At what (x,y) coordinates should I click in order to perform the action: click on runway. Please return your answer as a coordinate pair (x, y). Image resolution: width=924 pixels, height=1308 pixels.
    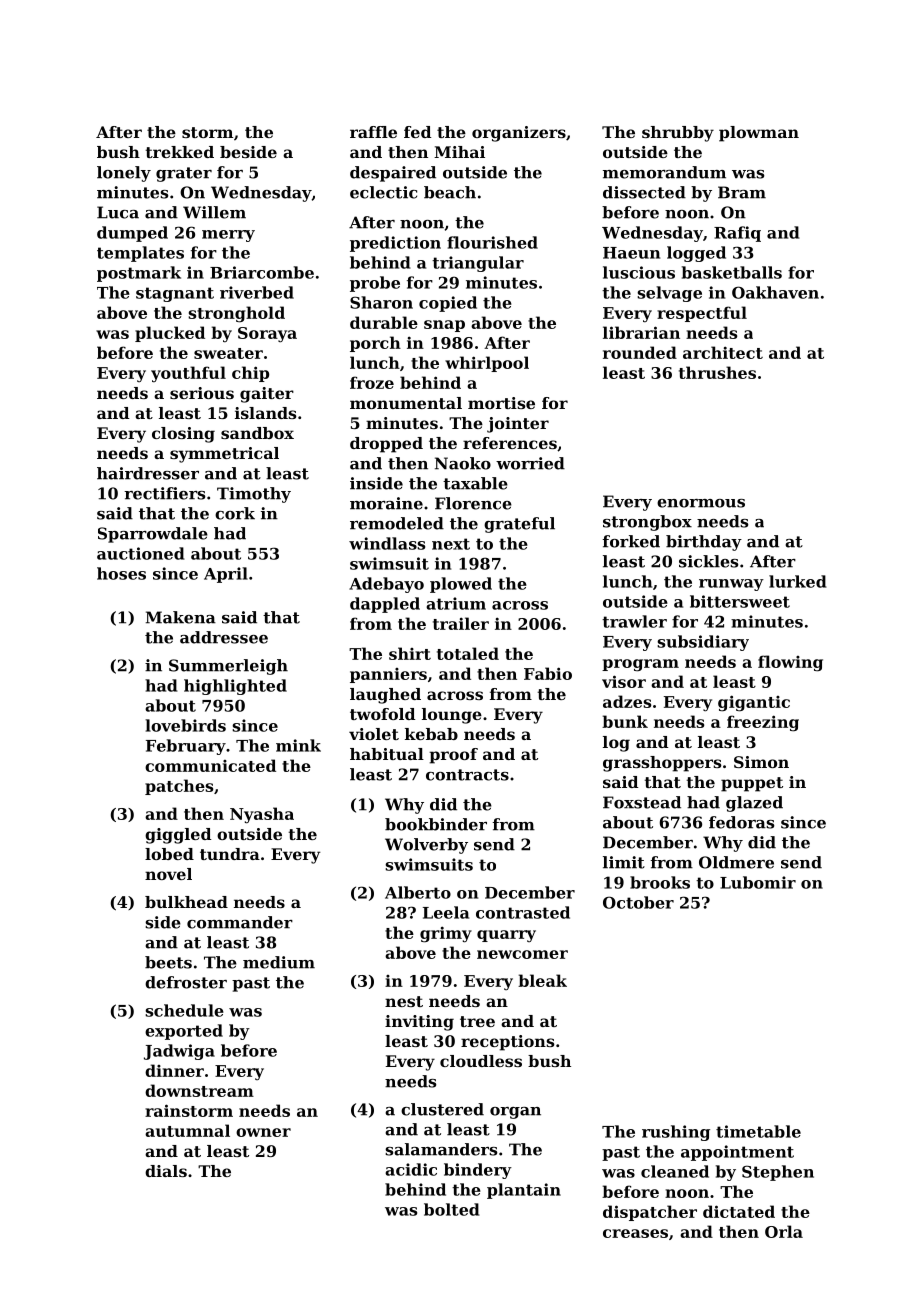
    Looking at the image, I should click on (731, 585).
